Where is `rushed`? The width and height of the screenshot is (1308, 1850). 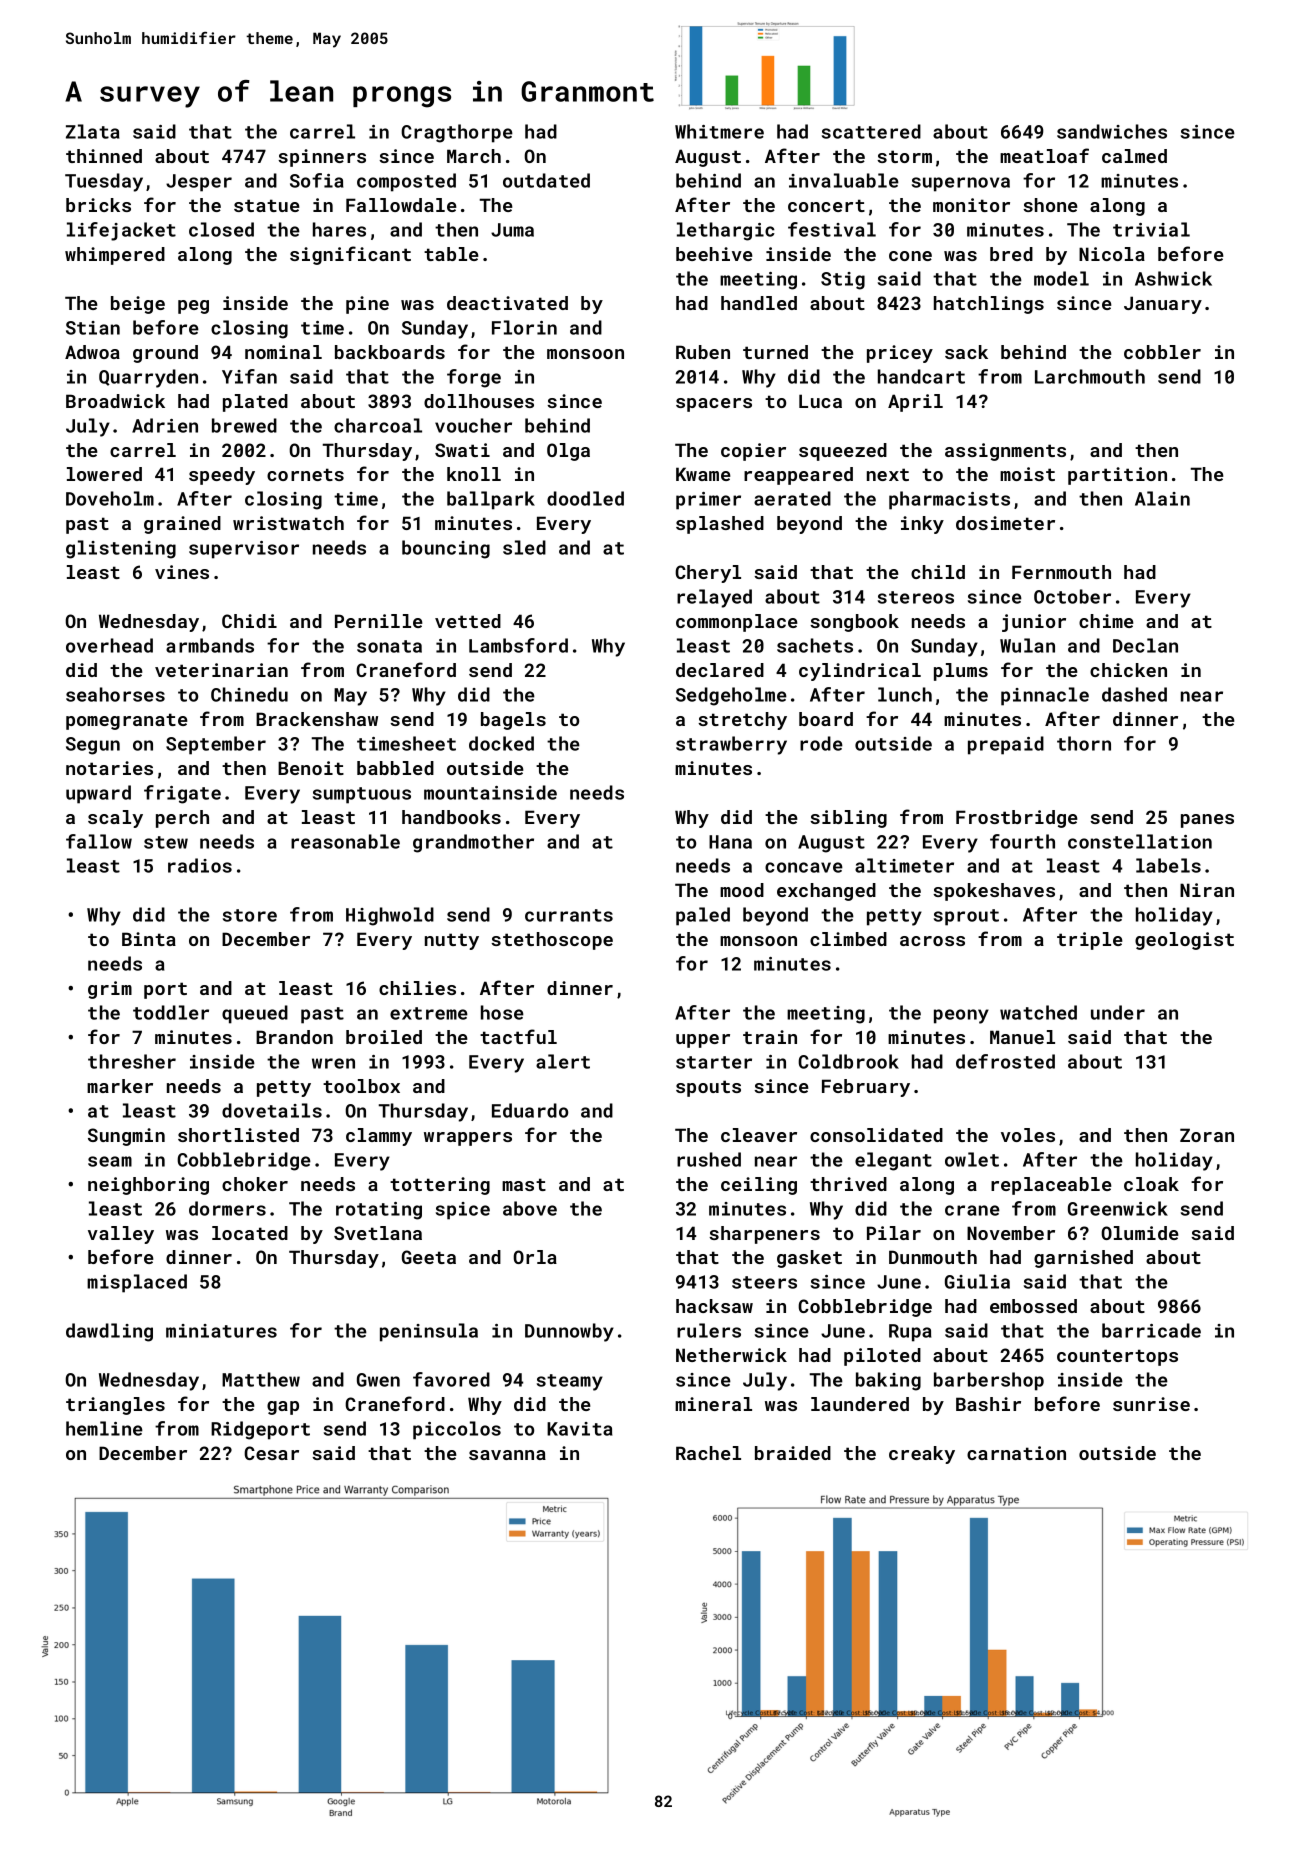
rushed is located at coordinates (709, 1159).
